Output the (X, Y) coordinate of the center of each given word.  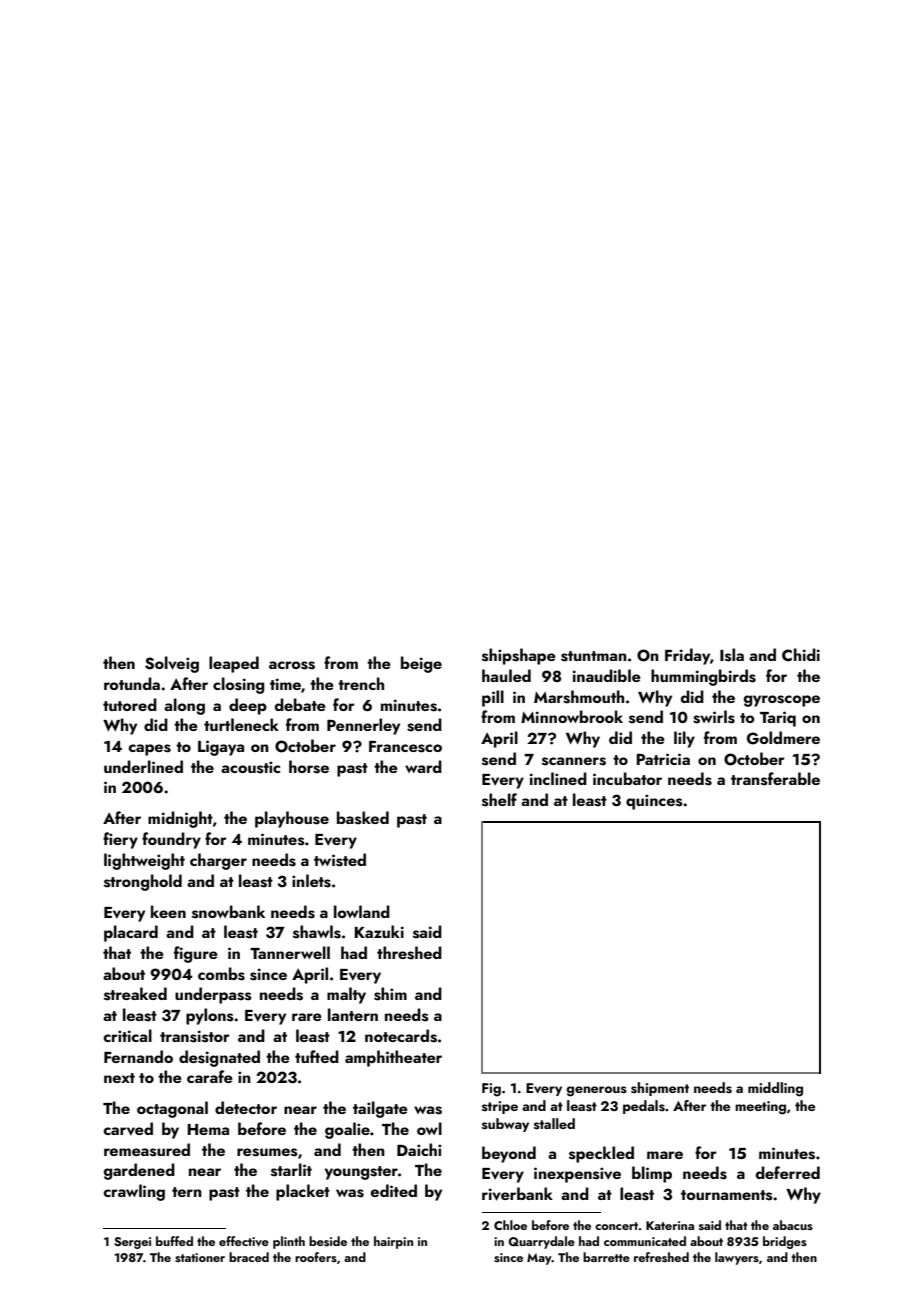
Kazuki (379, 931)
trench (361, 683)
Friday (687, 656)
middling (775, 1089)
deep (248, 706)
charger (218, 861)
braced (249, 1257)
